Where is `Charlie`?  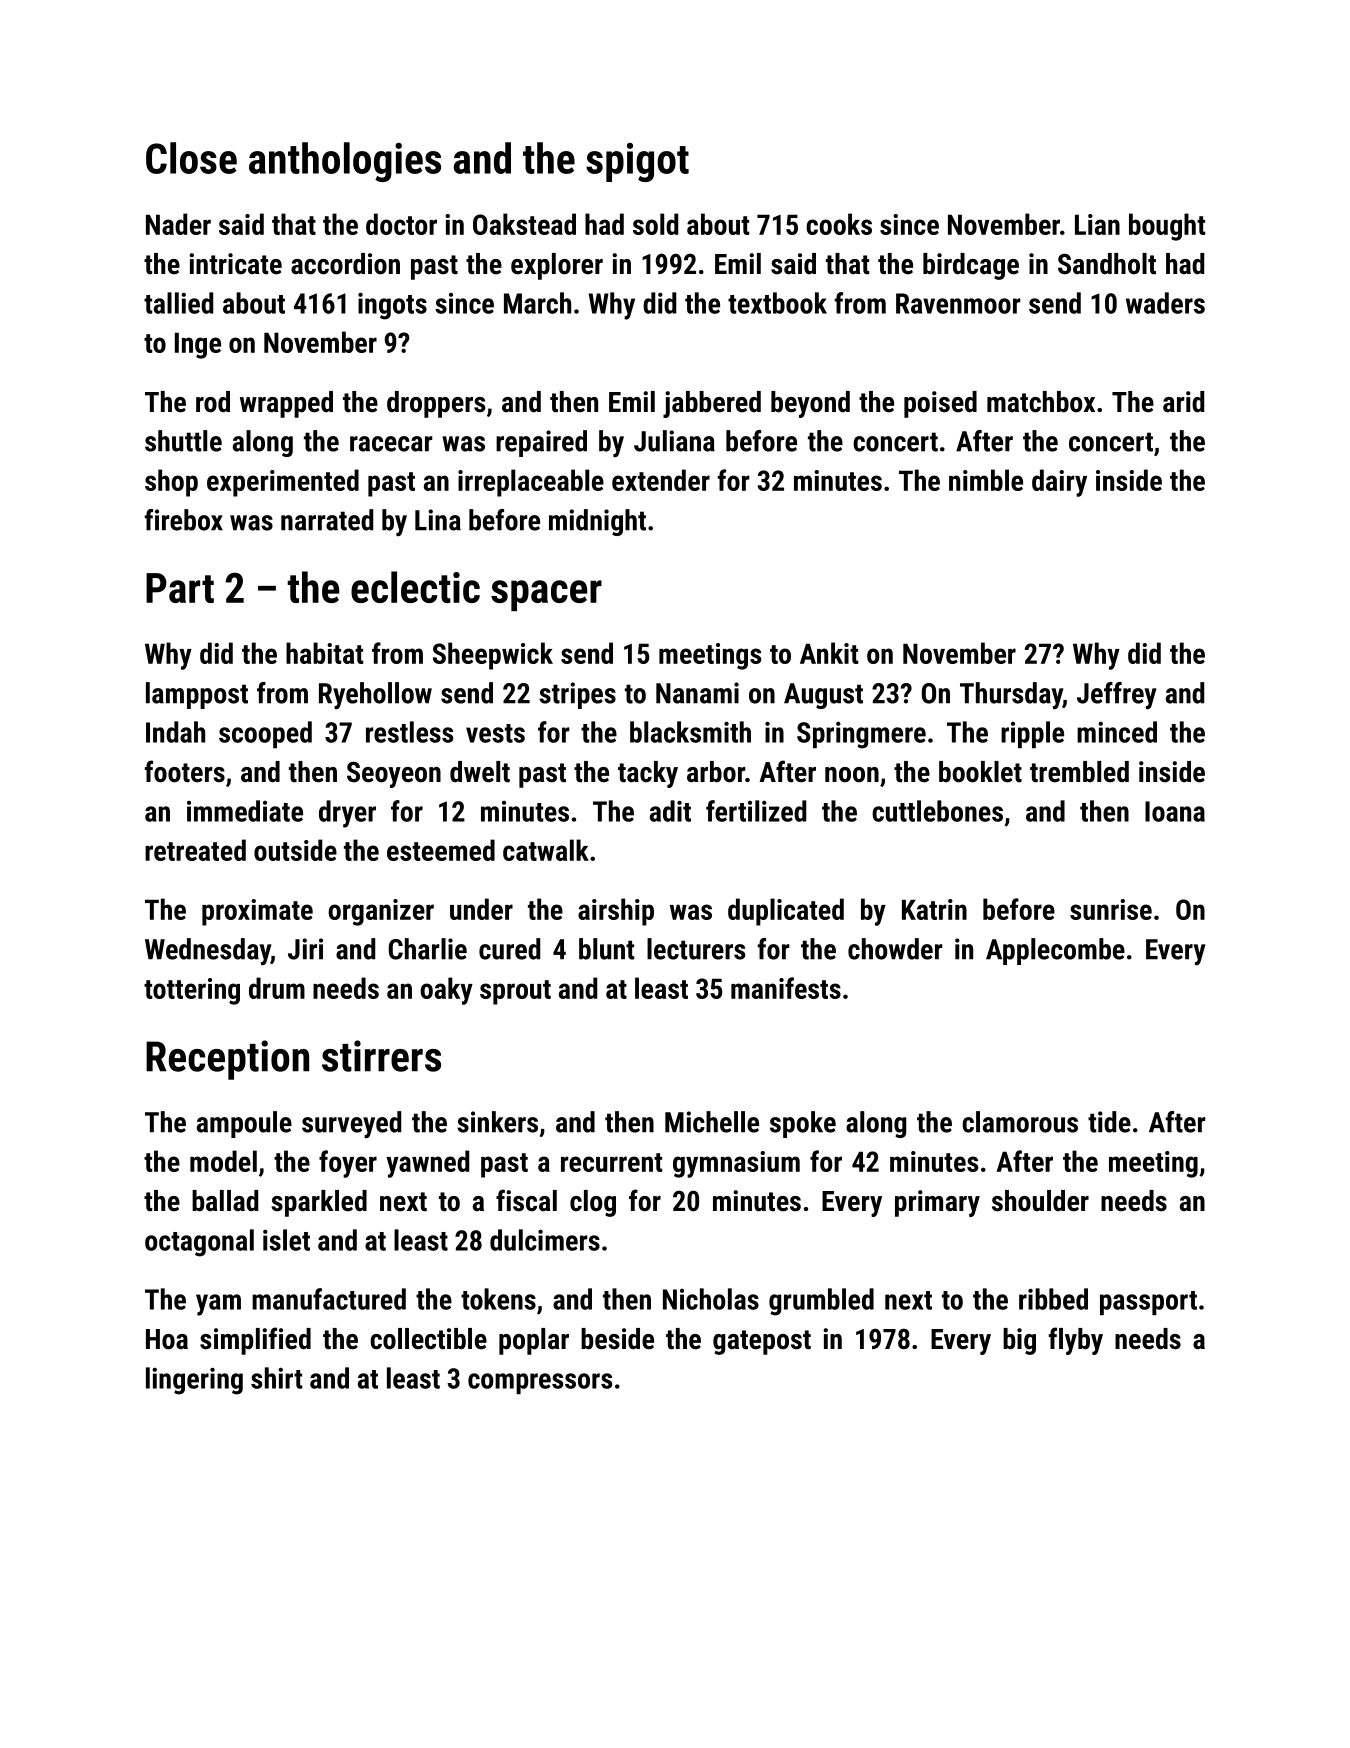
Charlie is located at coordinates (428, 949).
